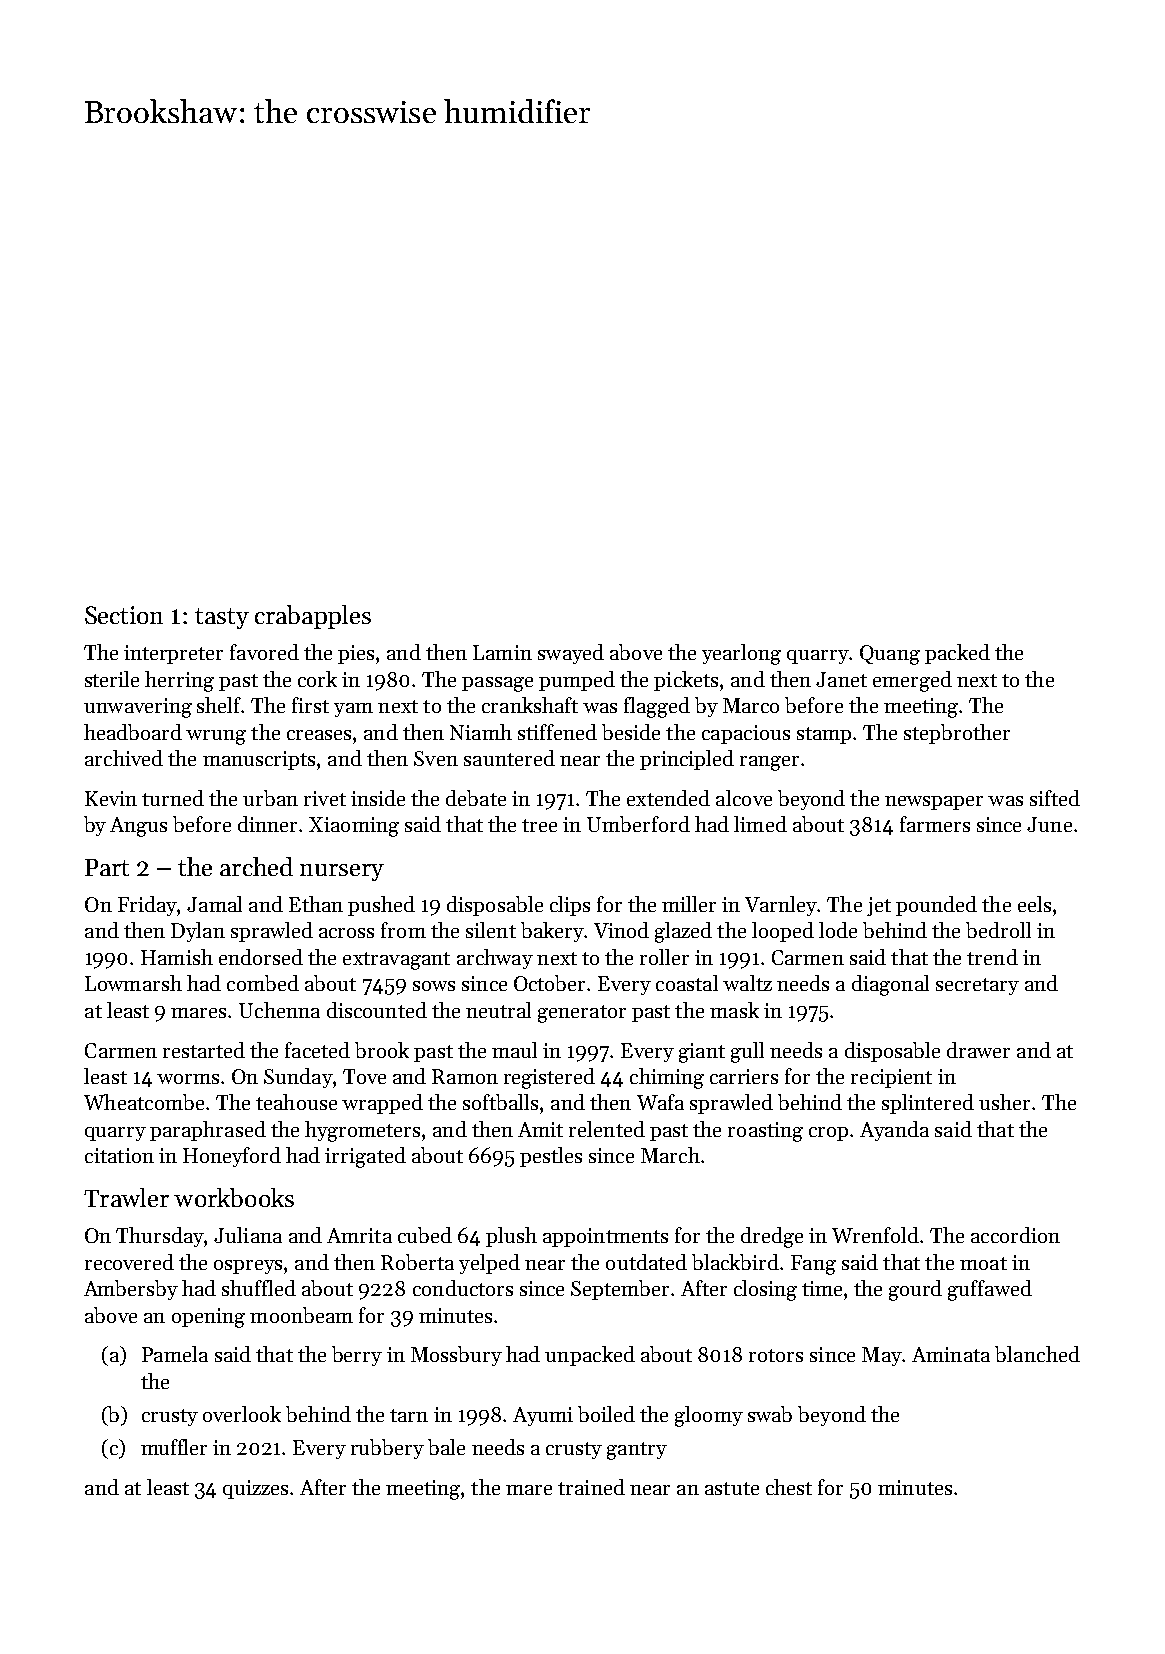  I want to click on extended, so click(668, 798).
